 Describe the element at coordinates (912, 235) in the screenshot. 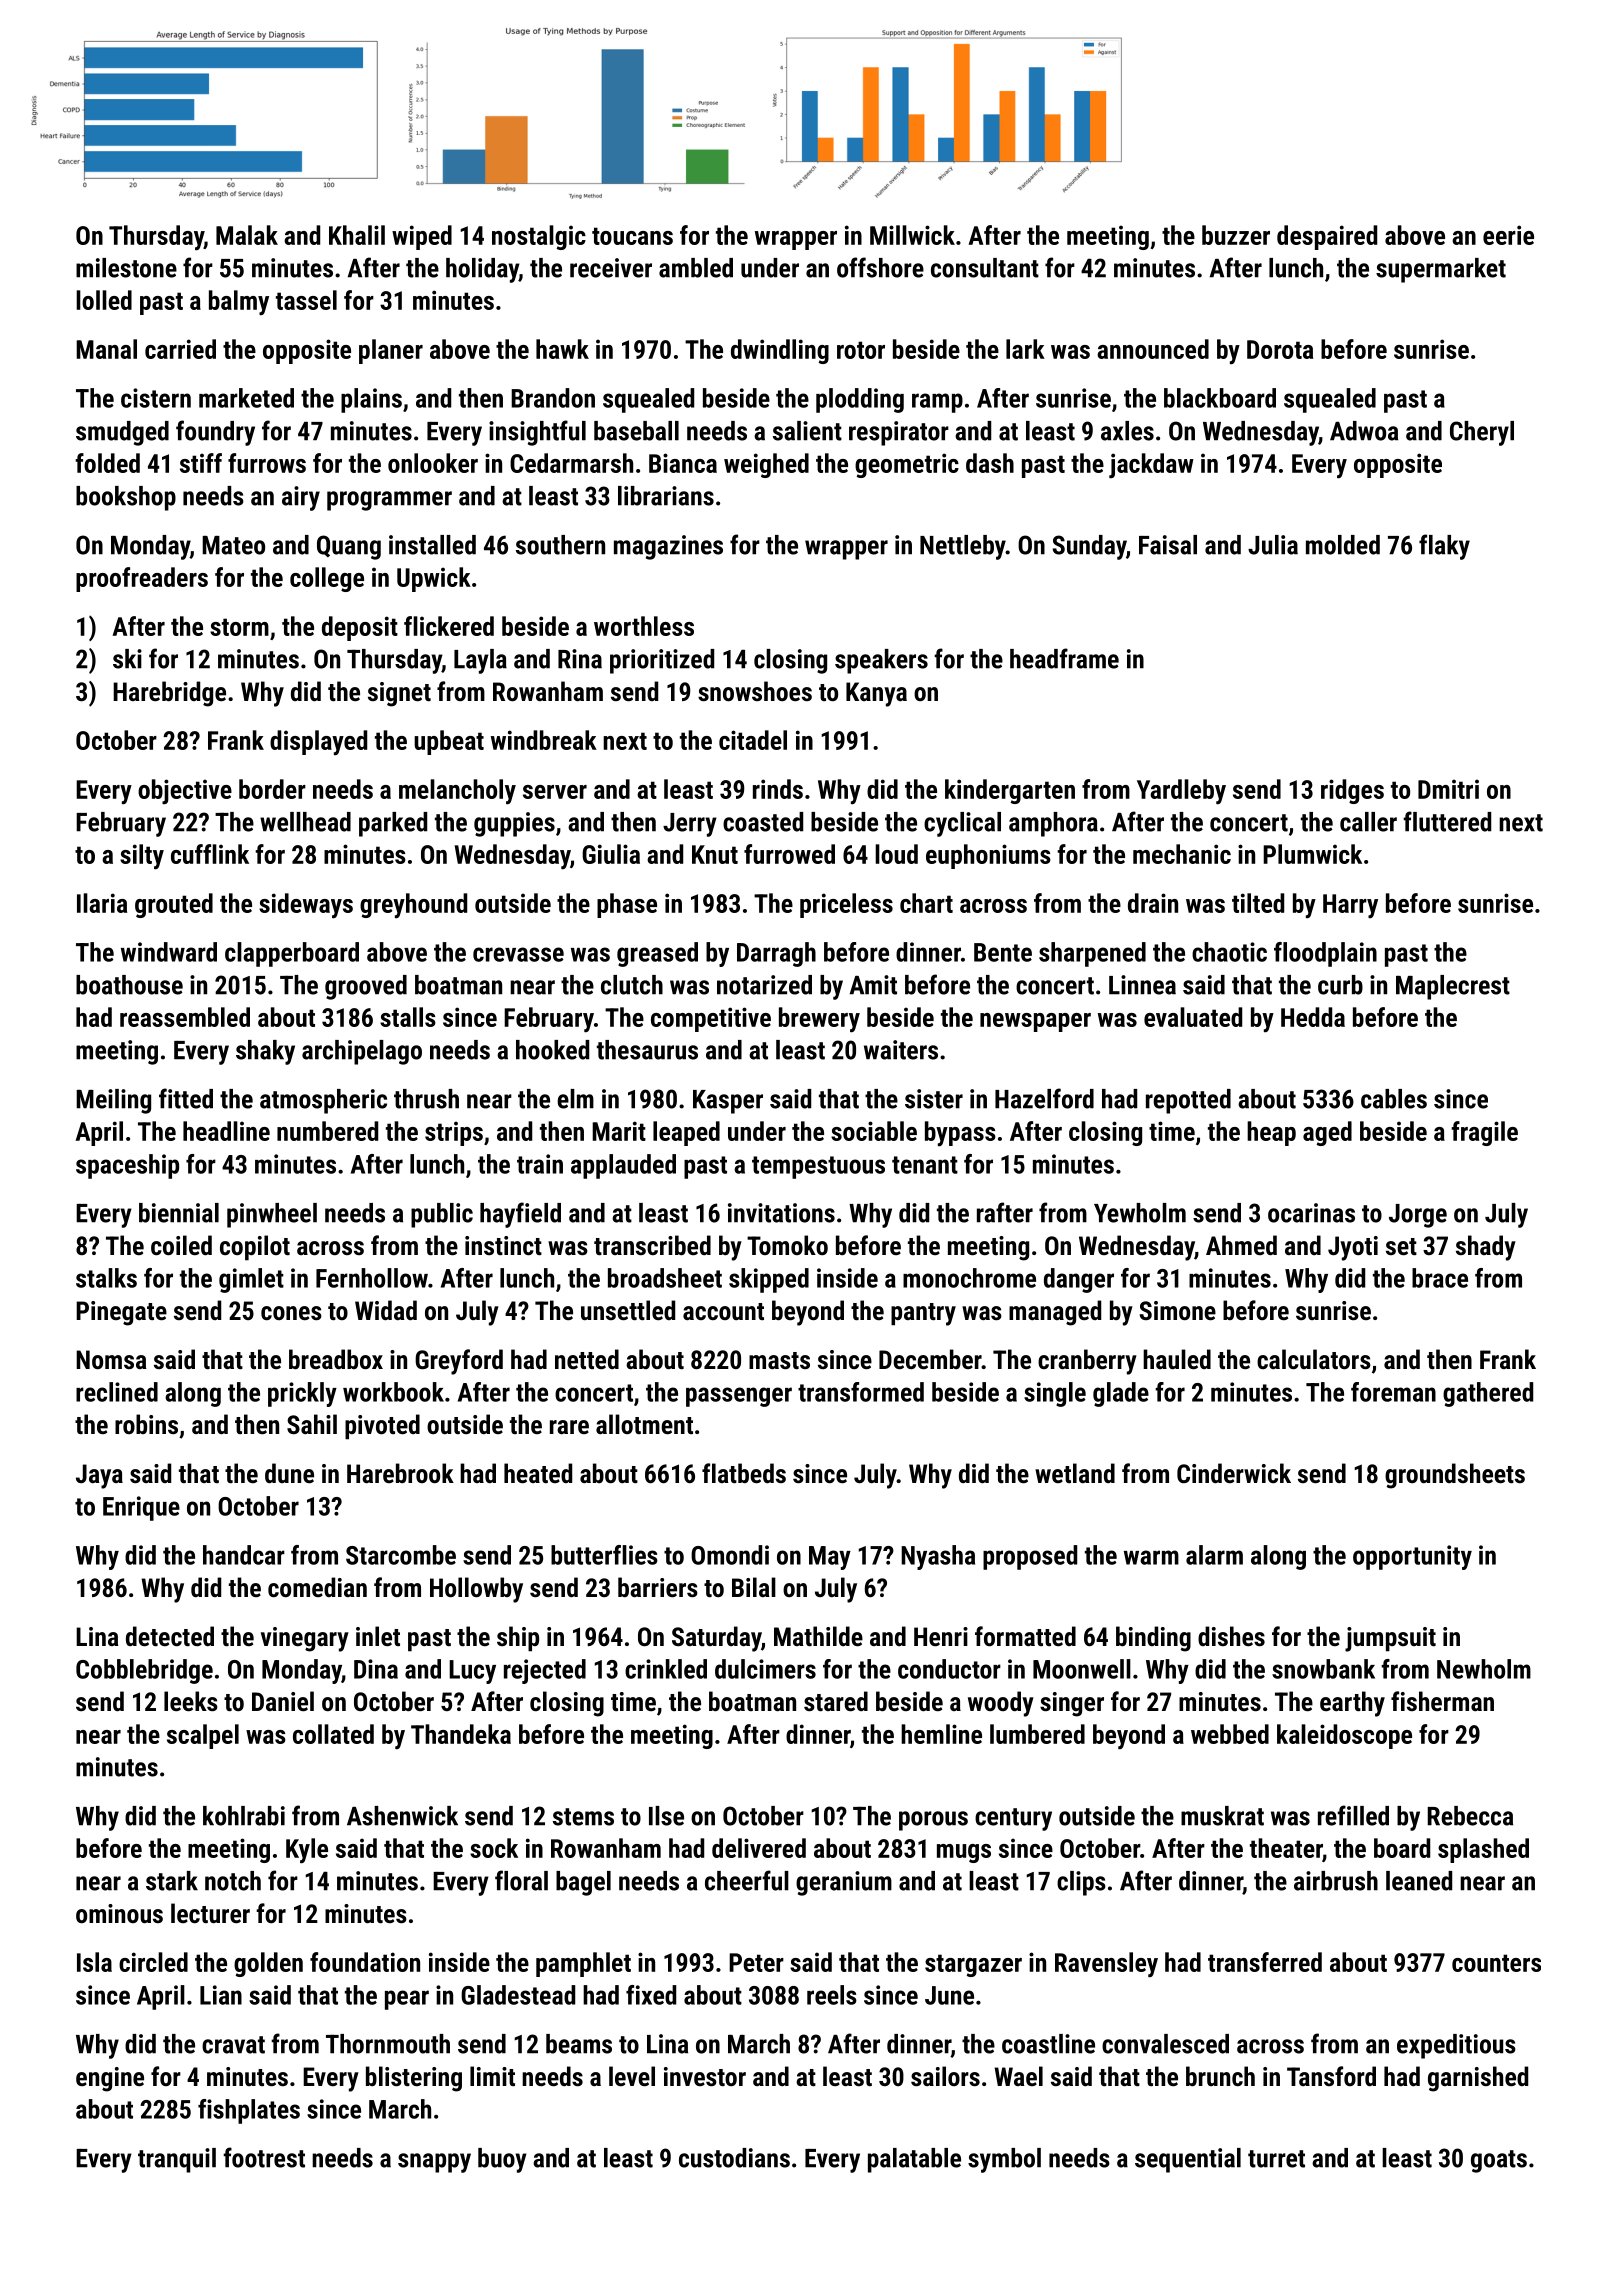

I see `Millwick` at that location.
